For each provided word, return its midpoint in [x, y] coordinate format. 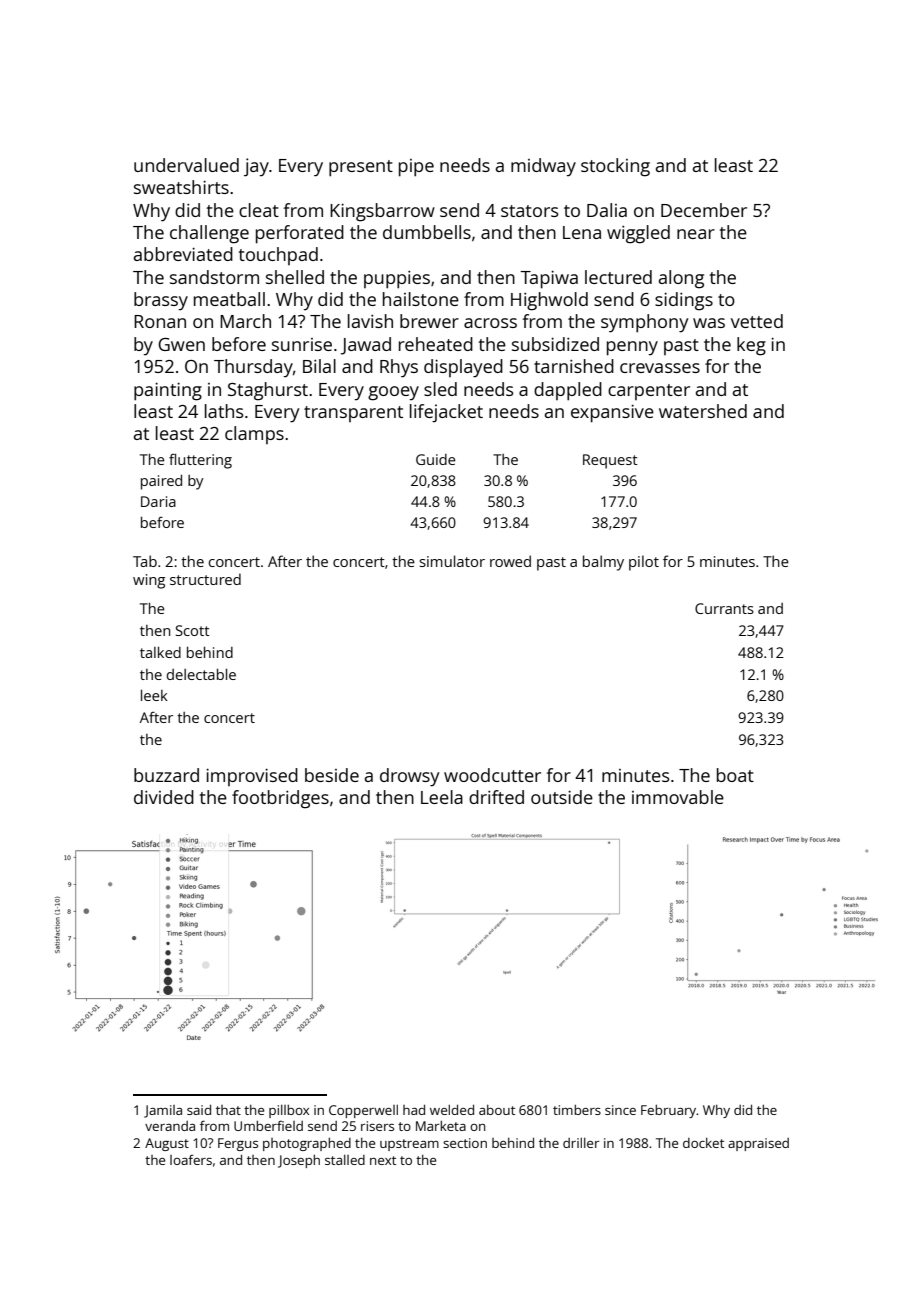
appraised [758, 1144]
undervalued [186, 165]
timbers [577, 1110]
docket [703, 1143]
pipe [416, 168]
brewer [429, 321]
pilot [644, 563]
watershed [703, 411]
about [497, 1110]
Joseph [299, 1161]
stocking [615, 167]
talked [160, 652]
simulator [452, 561]
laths [224, 411]
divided [164, 797]
